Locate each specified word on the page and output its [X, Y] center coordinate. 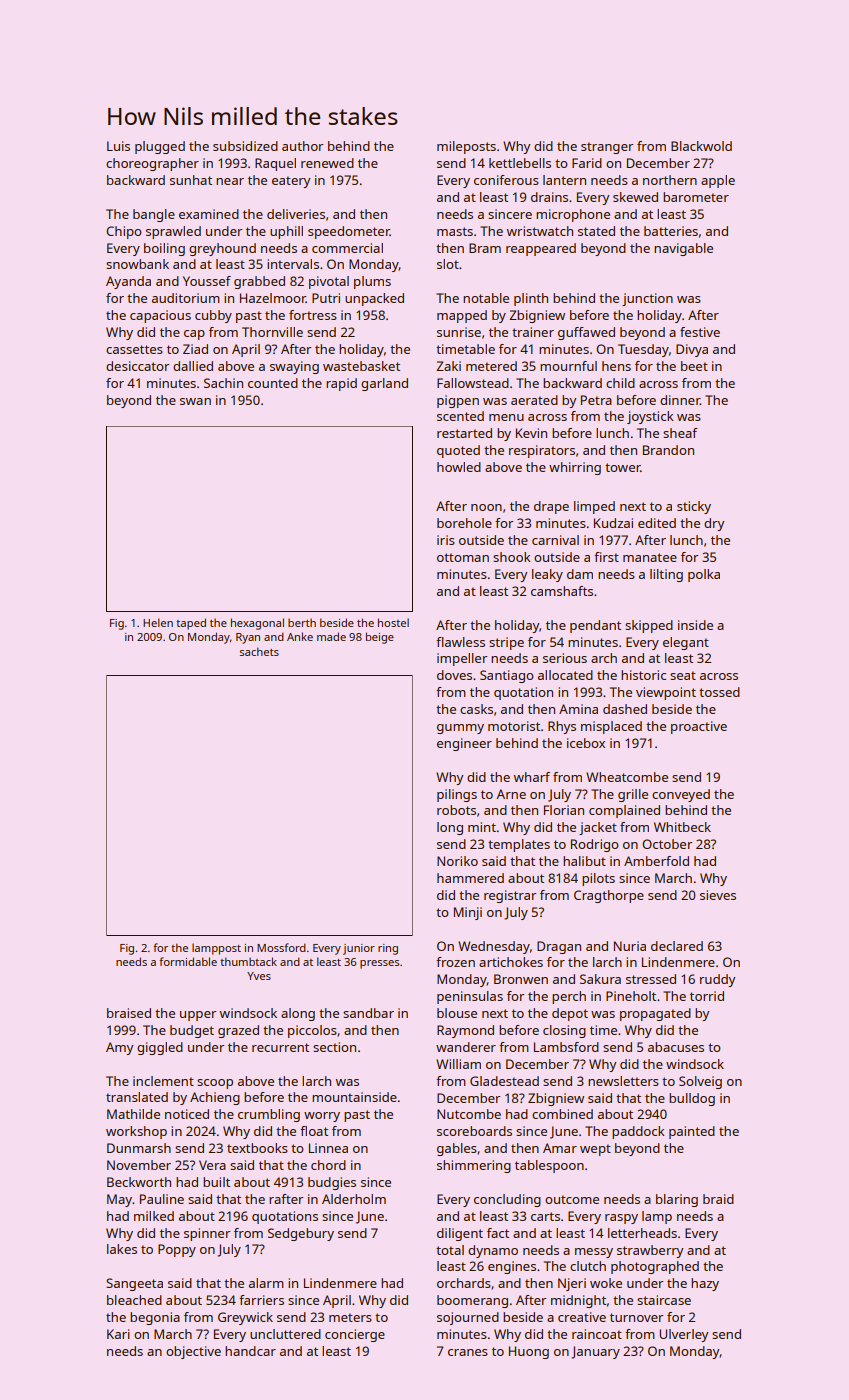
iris [446, 540]
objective [193, 1352]
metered [491, 366]
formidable [188, 961]
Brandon [668, 450]
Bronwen [521, 979]
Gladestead [504, 1081]
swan [195, 401]
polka [704, 575]
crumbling [269, 1115]
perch [569, 997]
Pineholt [631, 996]
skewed [635, 197]
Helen [158, 622]
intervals [293, 264]
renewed [327, 163]
